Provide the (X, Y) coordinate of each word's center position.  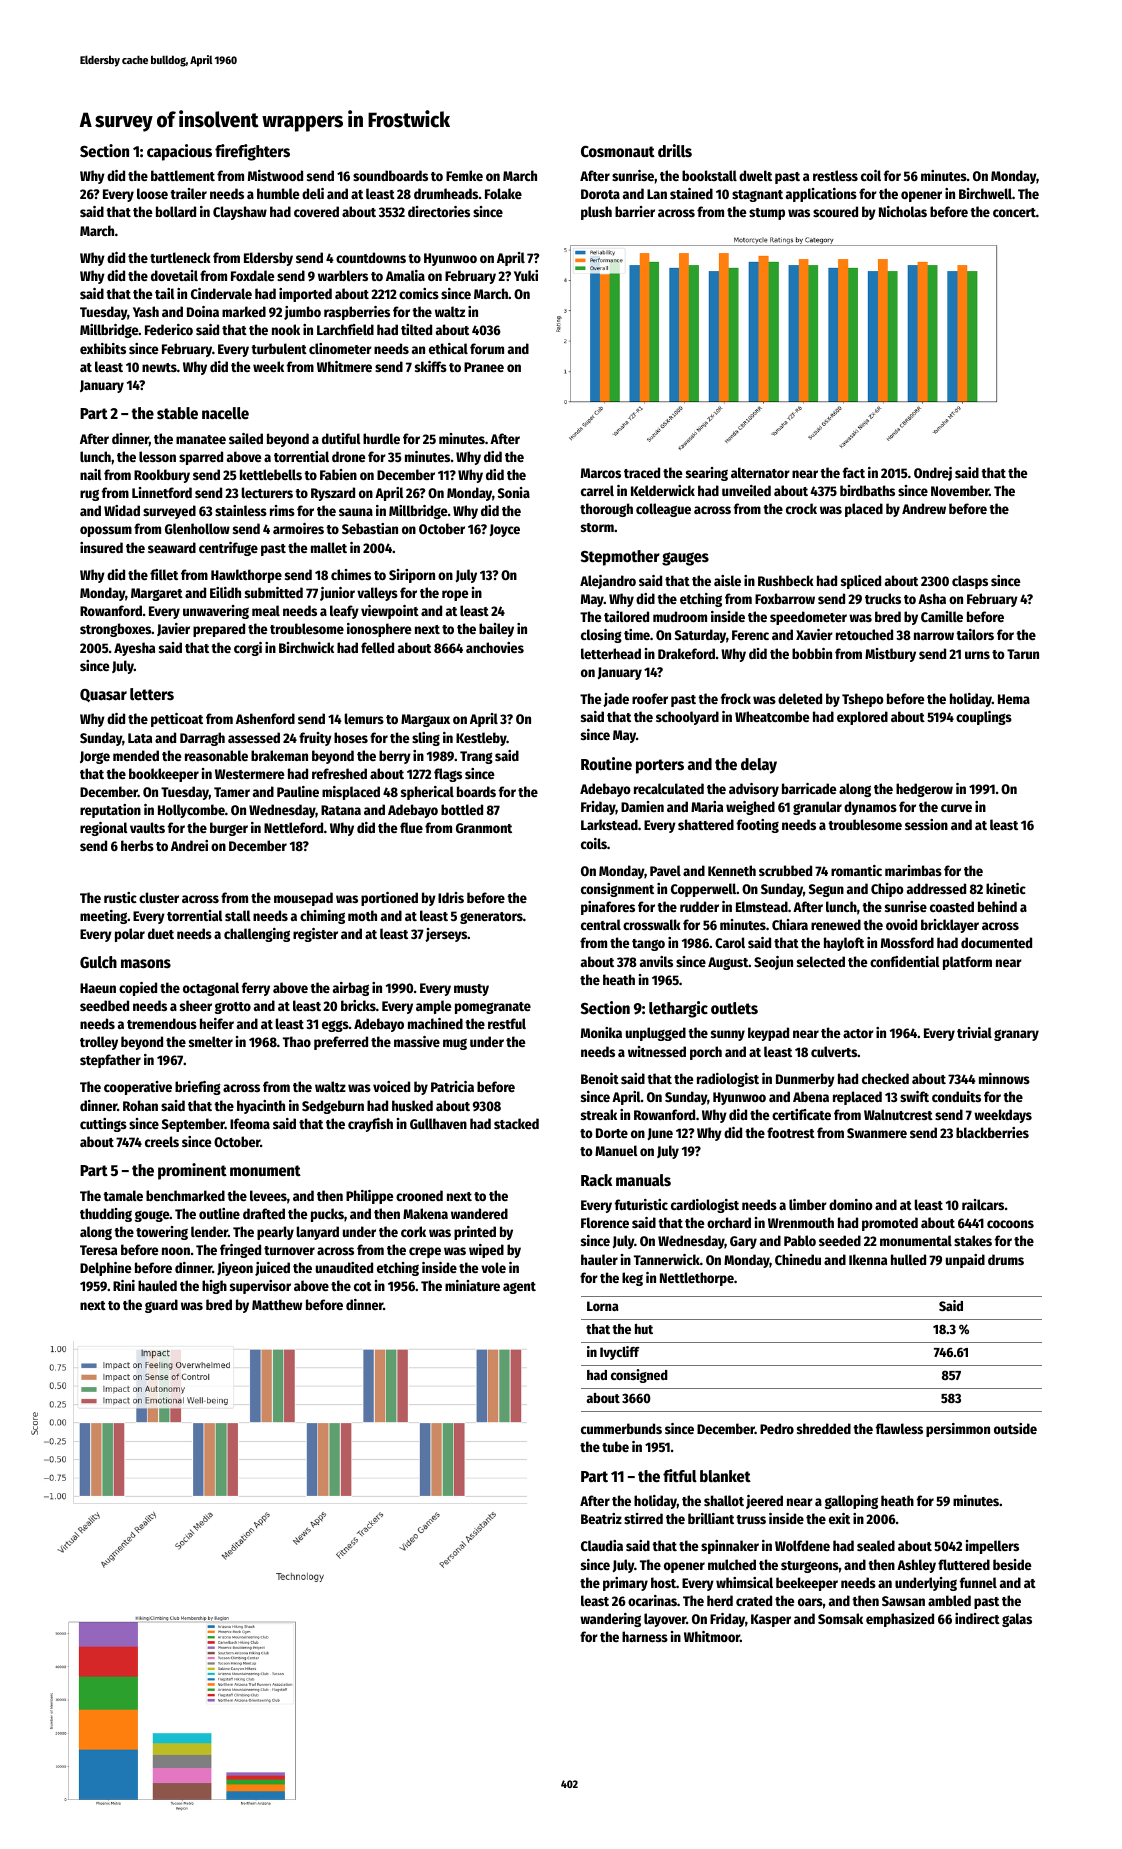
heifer (217, 1023)
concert (1014, 212)
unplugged (656, 1034)
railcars (983, 1204)
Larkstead (609, 824)
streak (599, 1114)
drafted (264, 1213)
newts (159, 367)
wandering (610, 1620)
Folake (503, 193)
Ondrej (933, 474)
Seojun (773, 963)
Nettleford (293, 827)
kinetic (1006, 888)
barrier (635, 211)
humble (278, 193)
